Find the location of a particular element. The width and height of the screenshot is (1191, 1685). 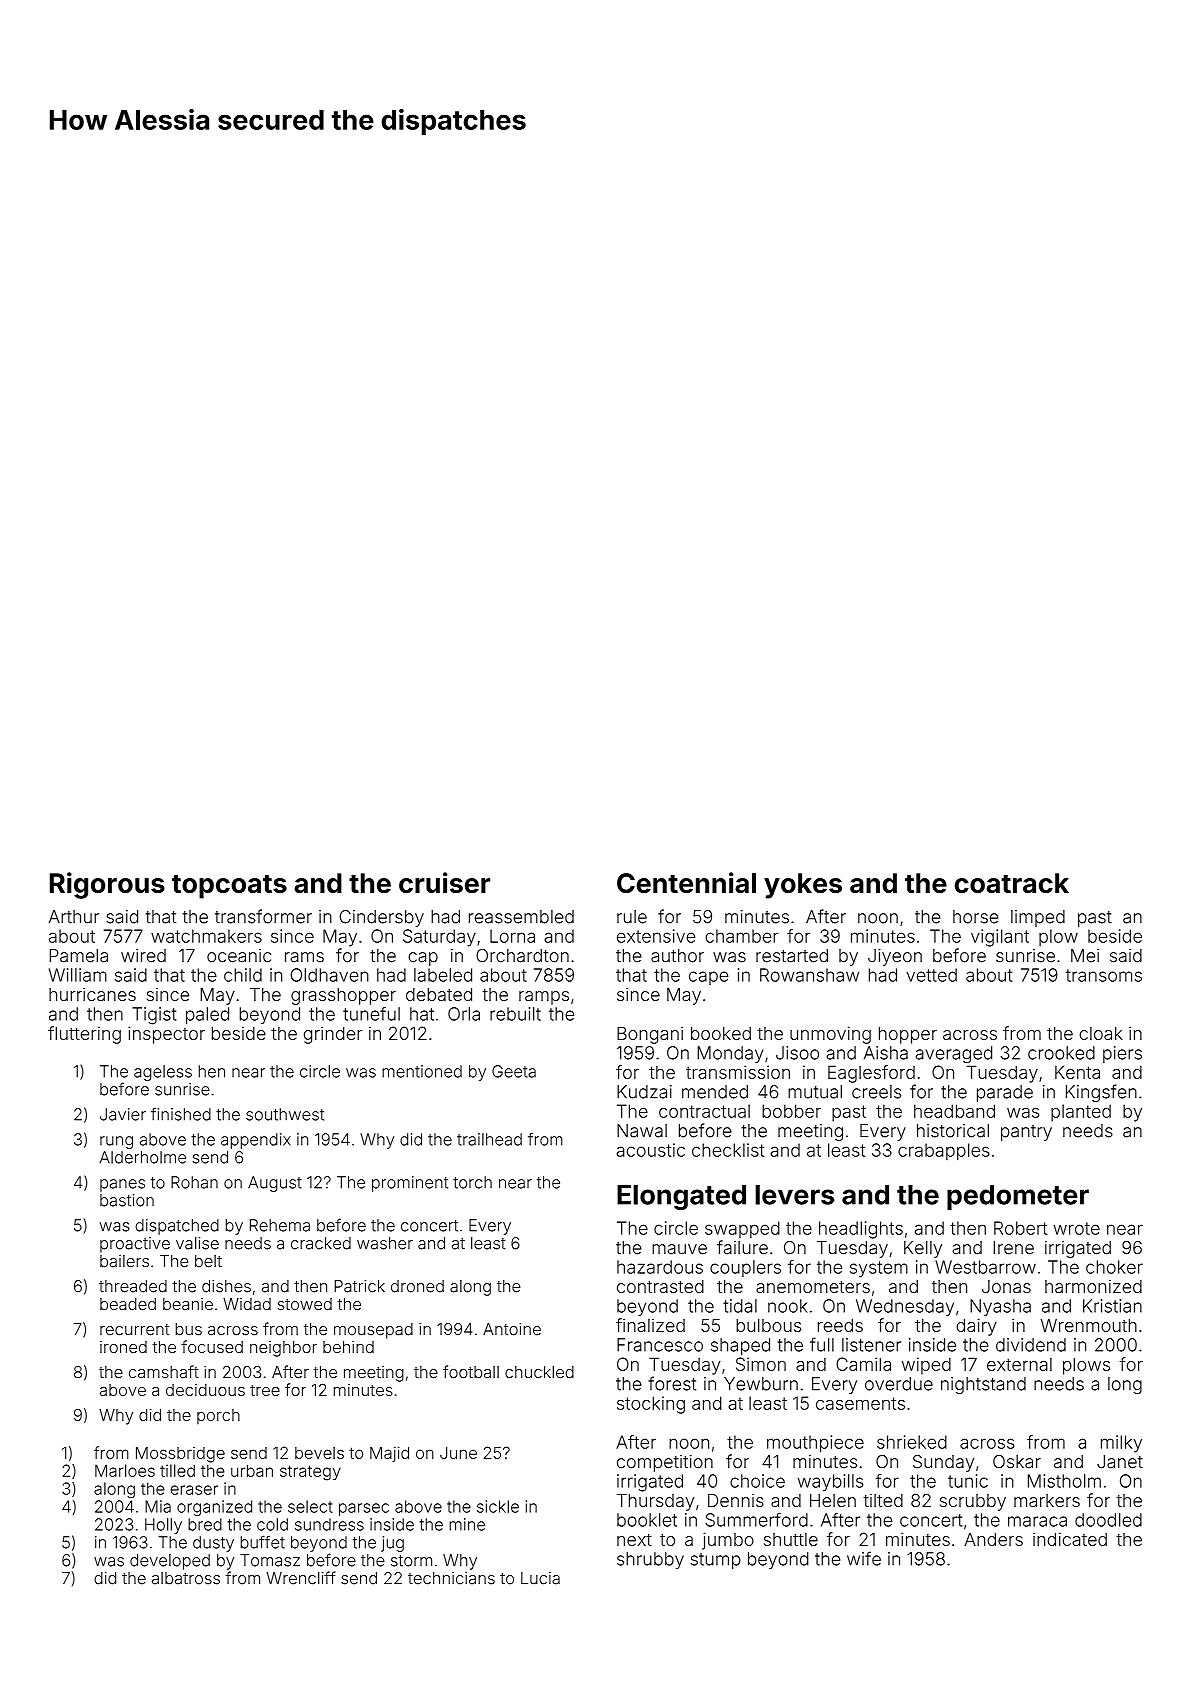

Rigorous is located at coordinates (107, 885).
